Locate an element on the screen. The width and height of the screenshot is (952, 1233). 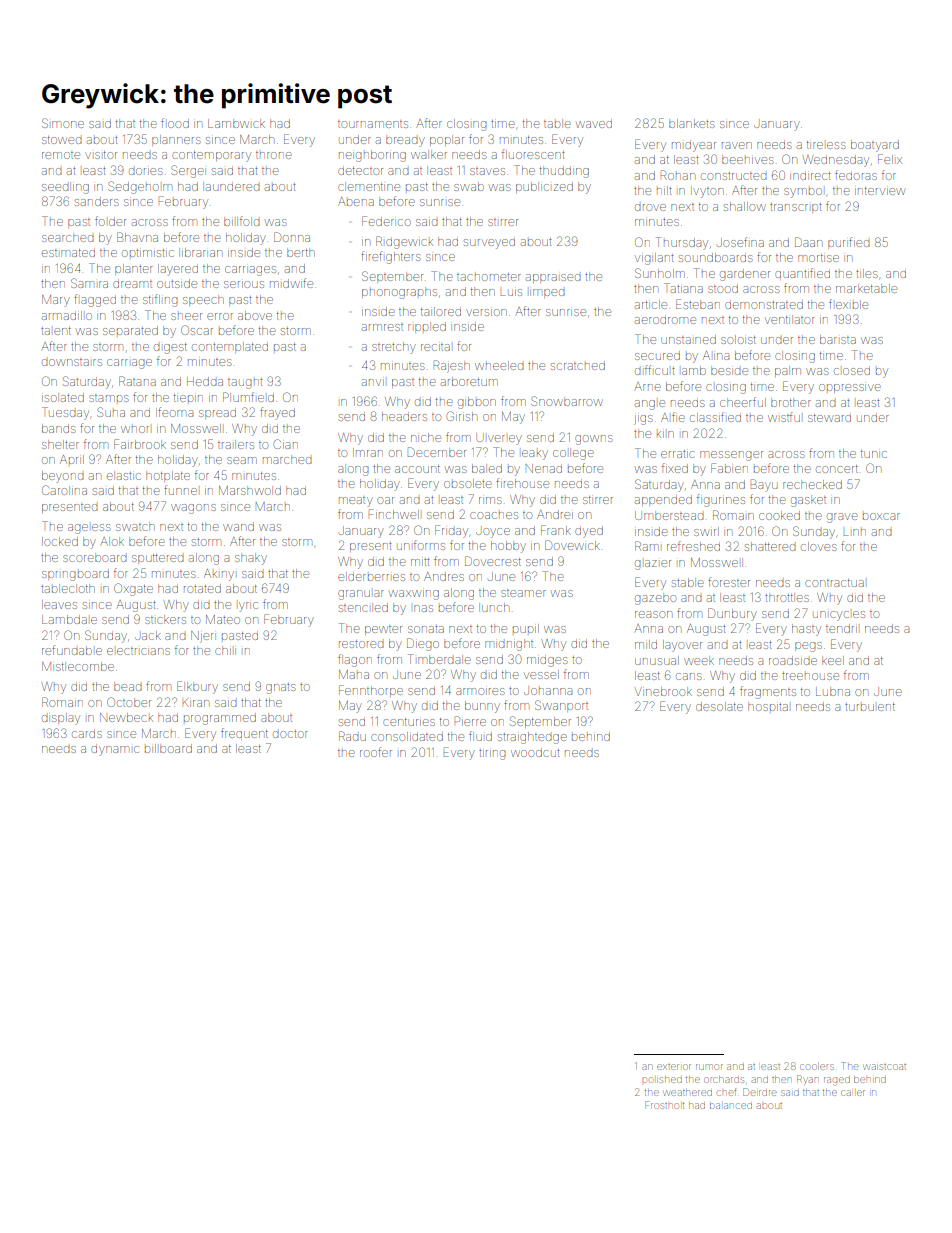
roofer is located at coordinates (376, 752).
